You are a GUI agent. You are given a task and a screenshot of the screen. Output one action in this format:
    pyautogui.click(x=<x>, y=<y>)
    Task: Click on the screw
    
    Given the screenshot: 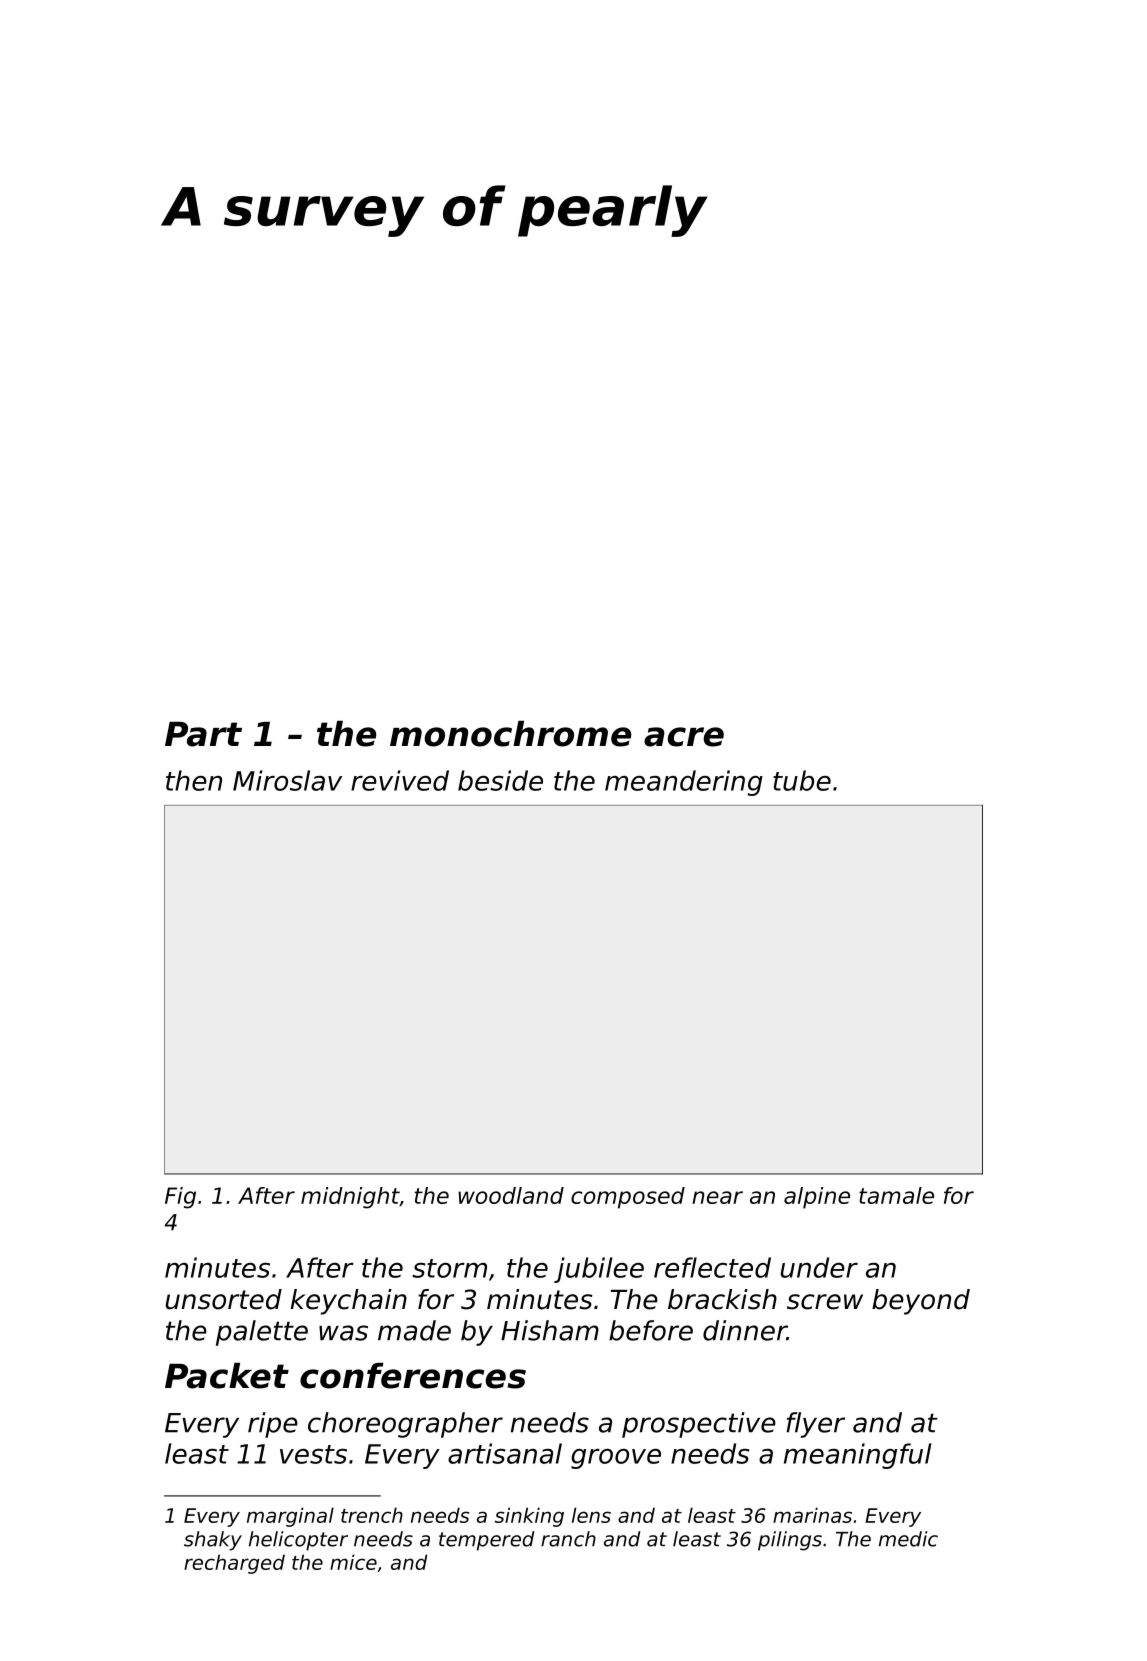 What is the action you would take?
    pyautogui.click(x=825, y=1302)
